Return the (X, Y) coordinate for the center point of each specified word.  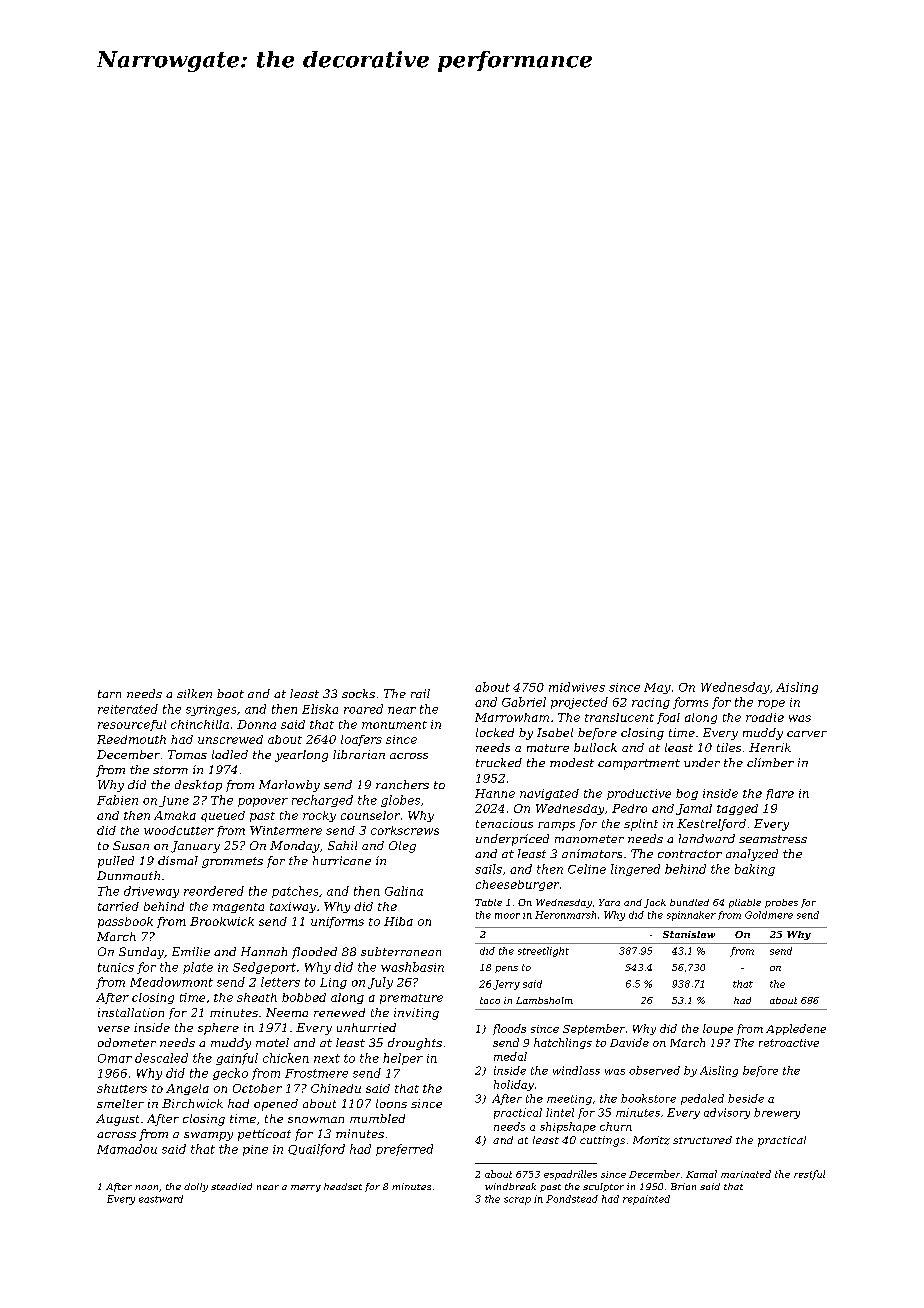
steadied (231, 1186)
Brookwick (222, 921)
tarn (109, 694)
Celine (587, 869)
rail (420, 693)
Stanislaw (689, 934)
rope (771, 704)
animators (592, 853)
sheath (257, 997)
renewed (339, 1012)
